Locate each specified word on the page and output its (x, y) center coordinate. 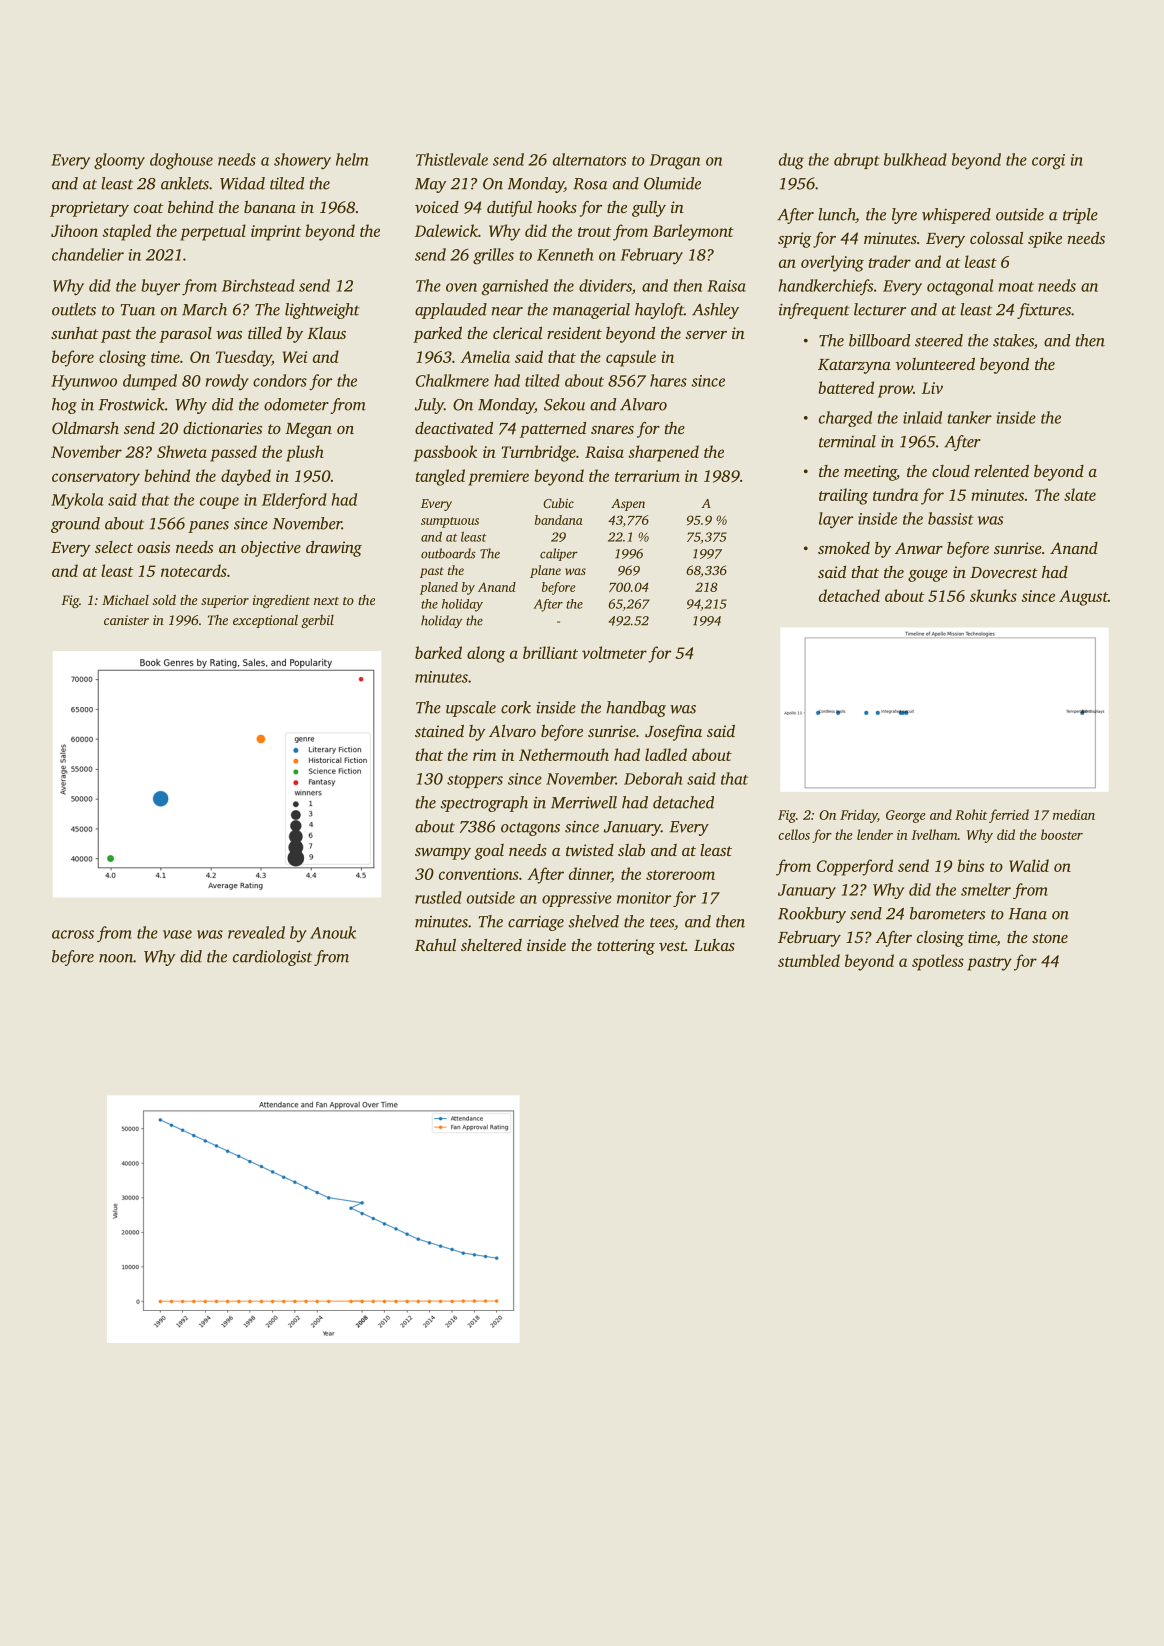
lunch (837, 215)
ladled (666, 754)
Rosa (590, 184)
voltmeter (614, 652)
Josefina (673, 733)
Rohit (971, 814)
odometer (296, 404)
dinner (590, 874)
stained (439, 731)
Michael (125, 600)
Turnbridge (538, 453)
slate (1080, 494)
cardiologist (272, 958)
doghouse (181, 161)
